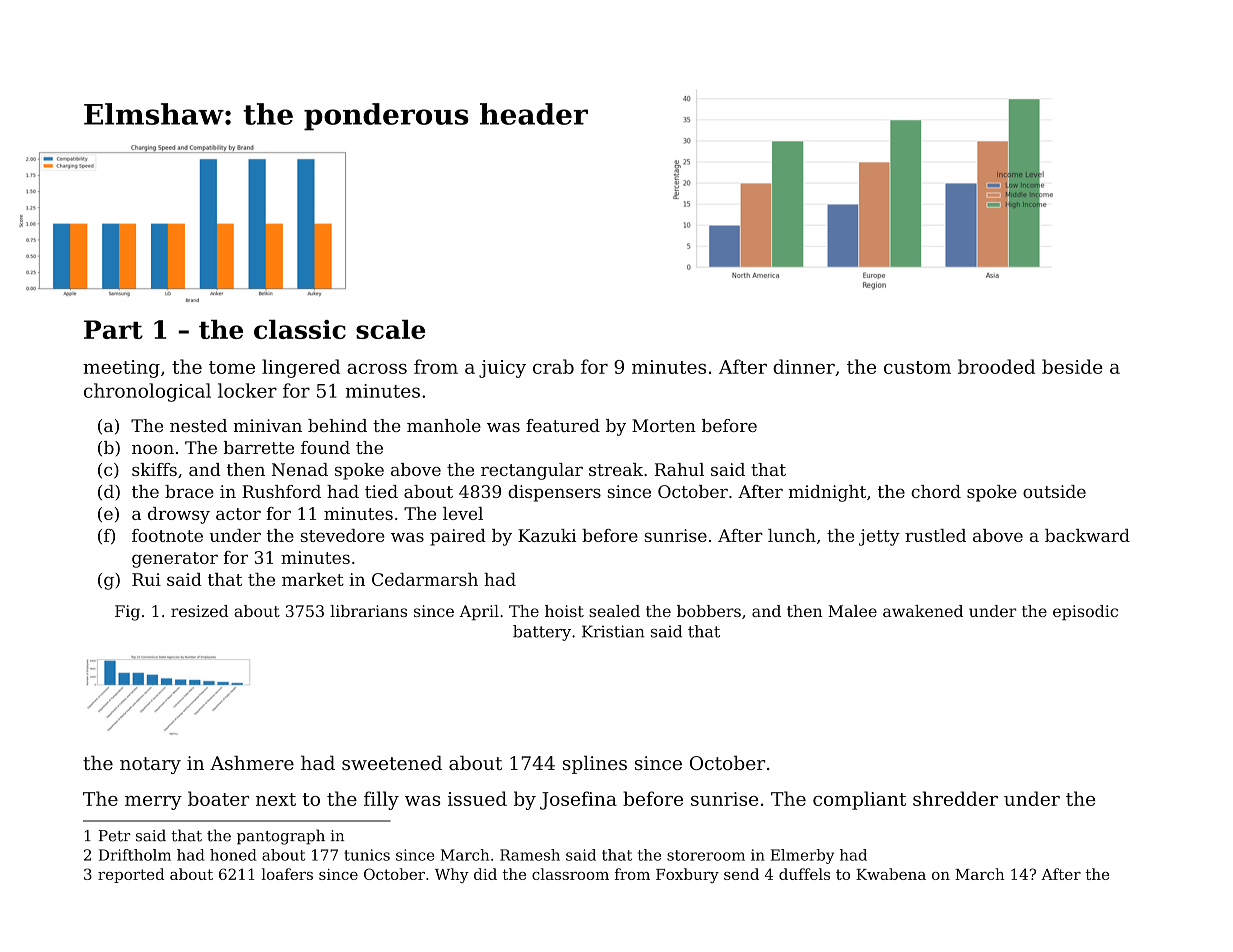 This document has height=952, width=1233. I want to click on loafers, so click(287, 874).
